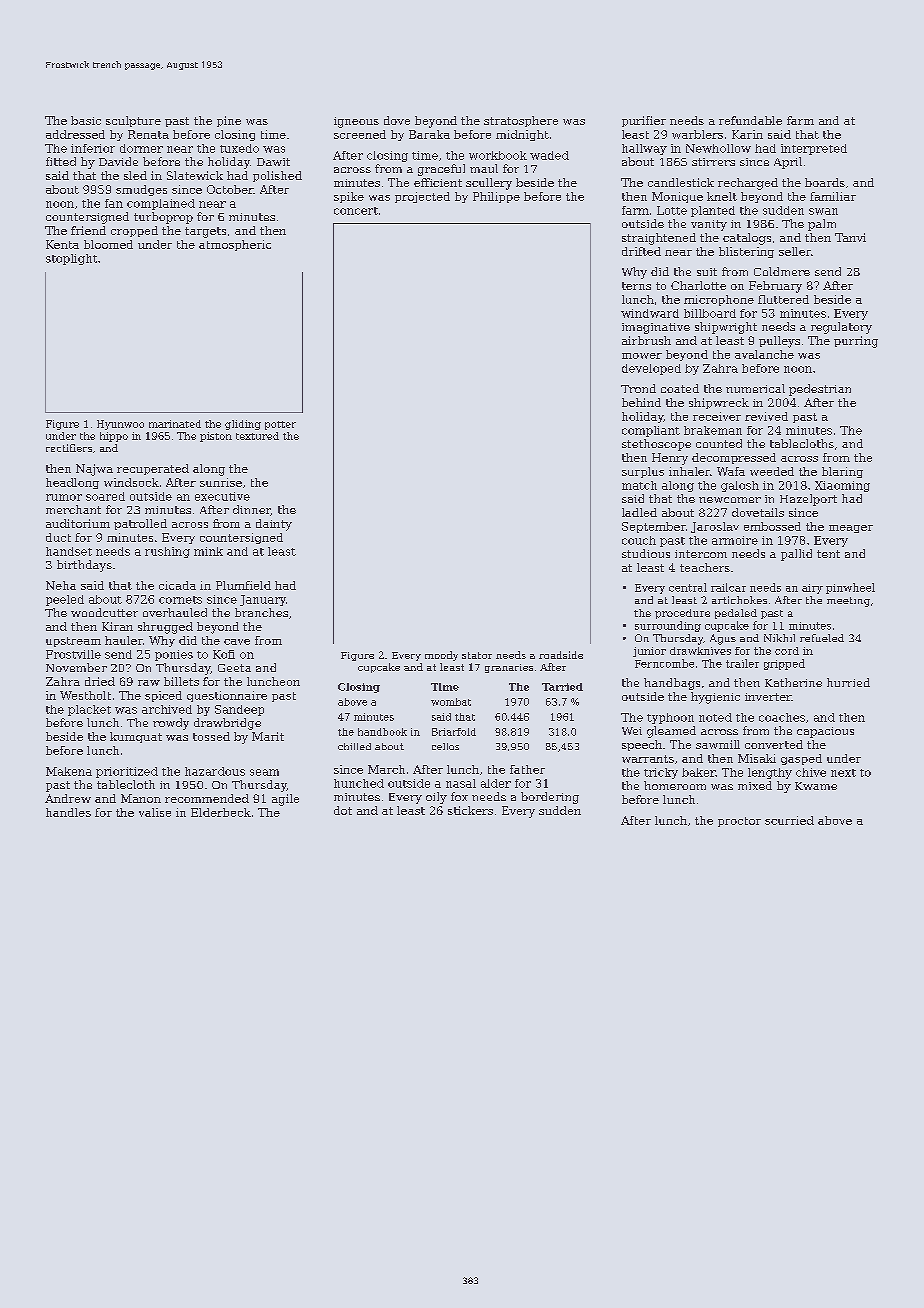  What do you see at coordinates (235, 245) in the screenshot?
I see `atmospheric` at bounding box center [235, 245].
